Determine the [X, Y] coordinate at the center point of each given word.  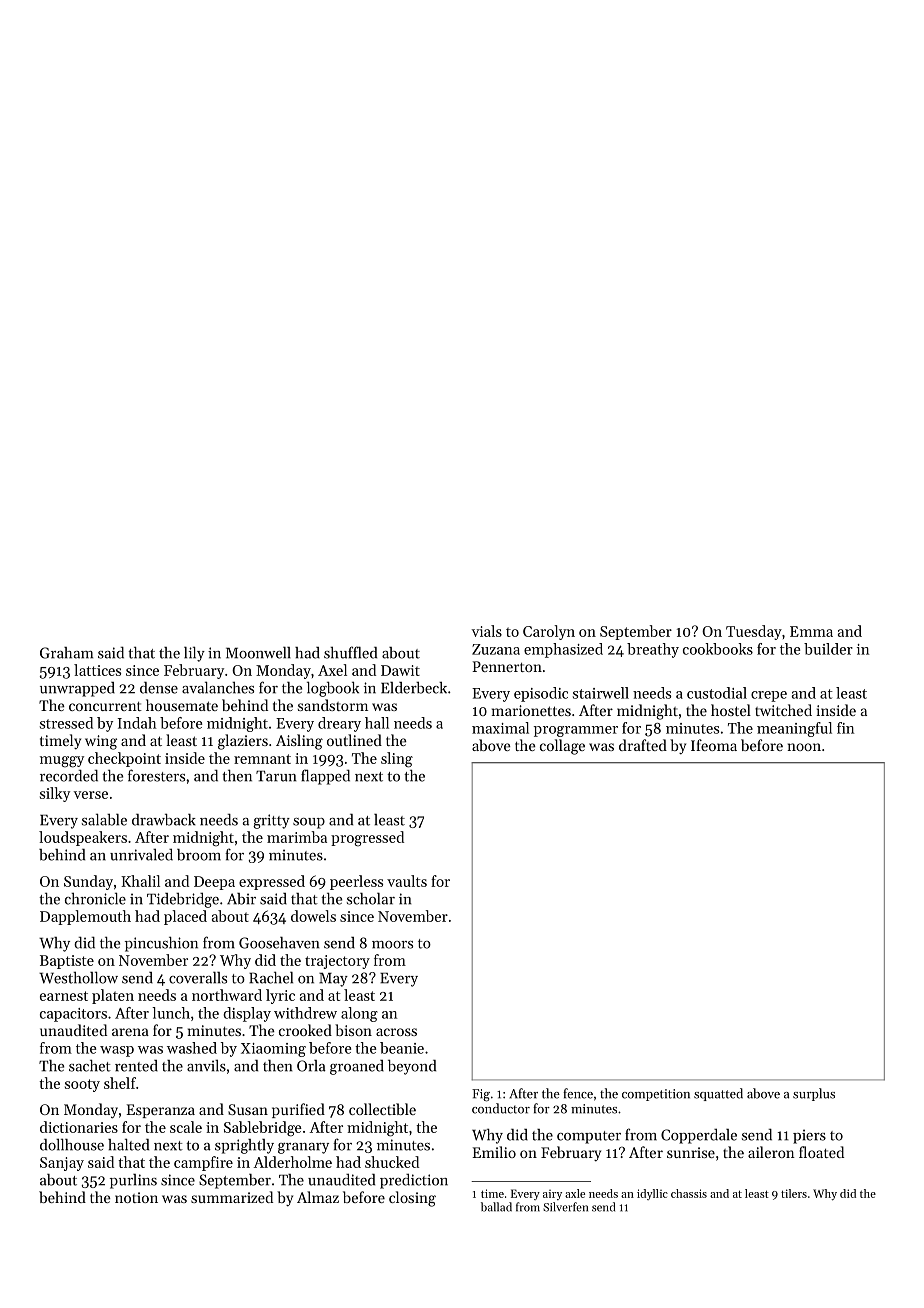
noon [804, 747]
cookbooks [718, 649]
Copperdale [699, 1136]
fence [578, 1093]
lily [194, 654]
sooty [82, 1085]
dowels [313, 916]
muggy [62, 762]
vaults [407, 881]
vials [486, 631]
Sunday [88, 882]
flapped [325, 777]
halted [128, 1144]
